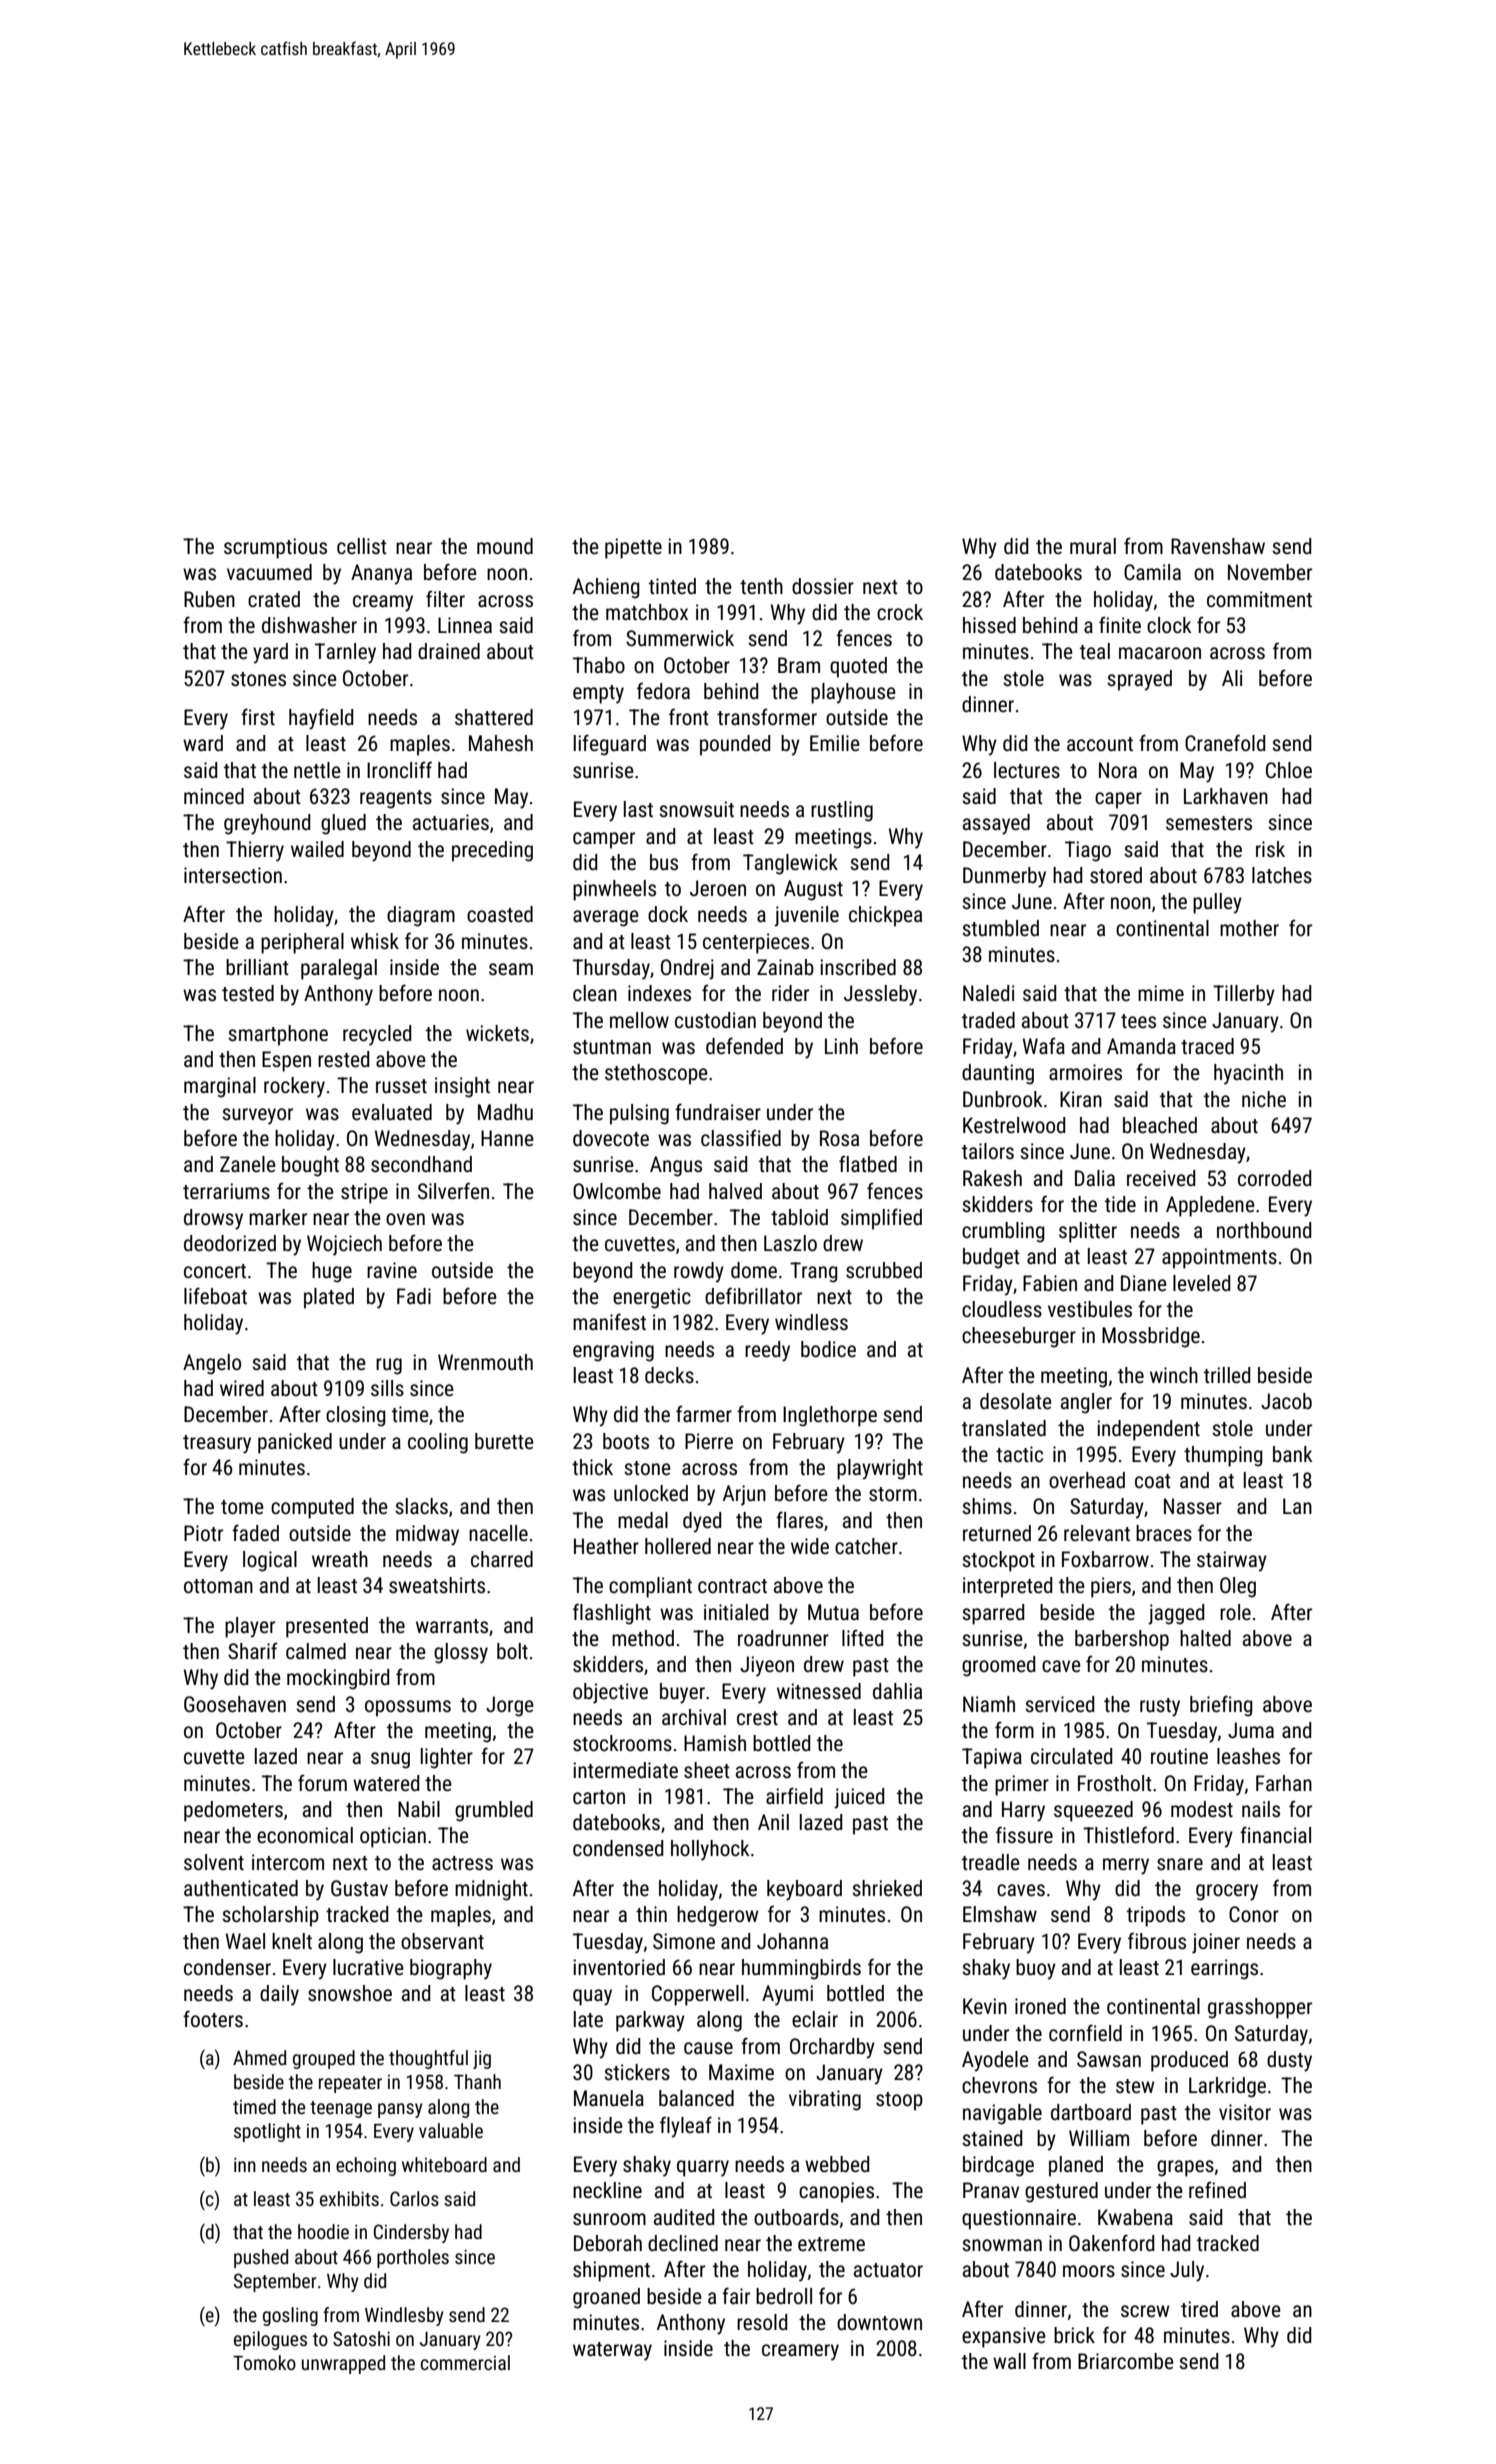 The height and width of the image is (2464, 1496). What do you see at coordinates (1218, 546) in the image?
I see `Ravenshaw` at bounding box center [1218, 546].
